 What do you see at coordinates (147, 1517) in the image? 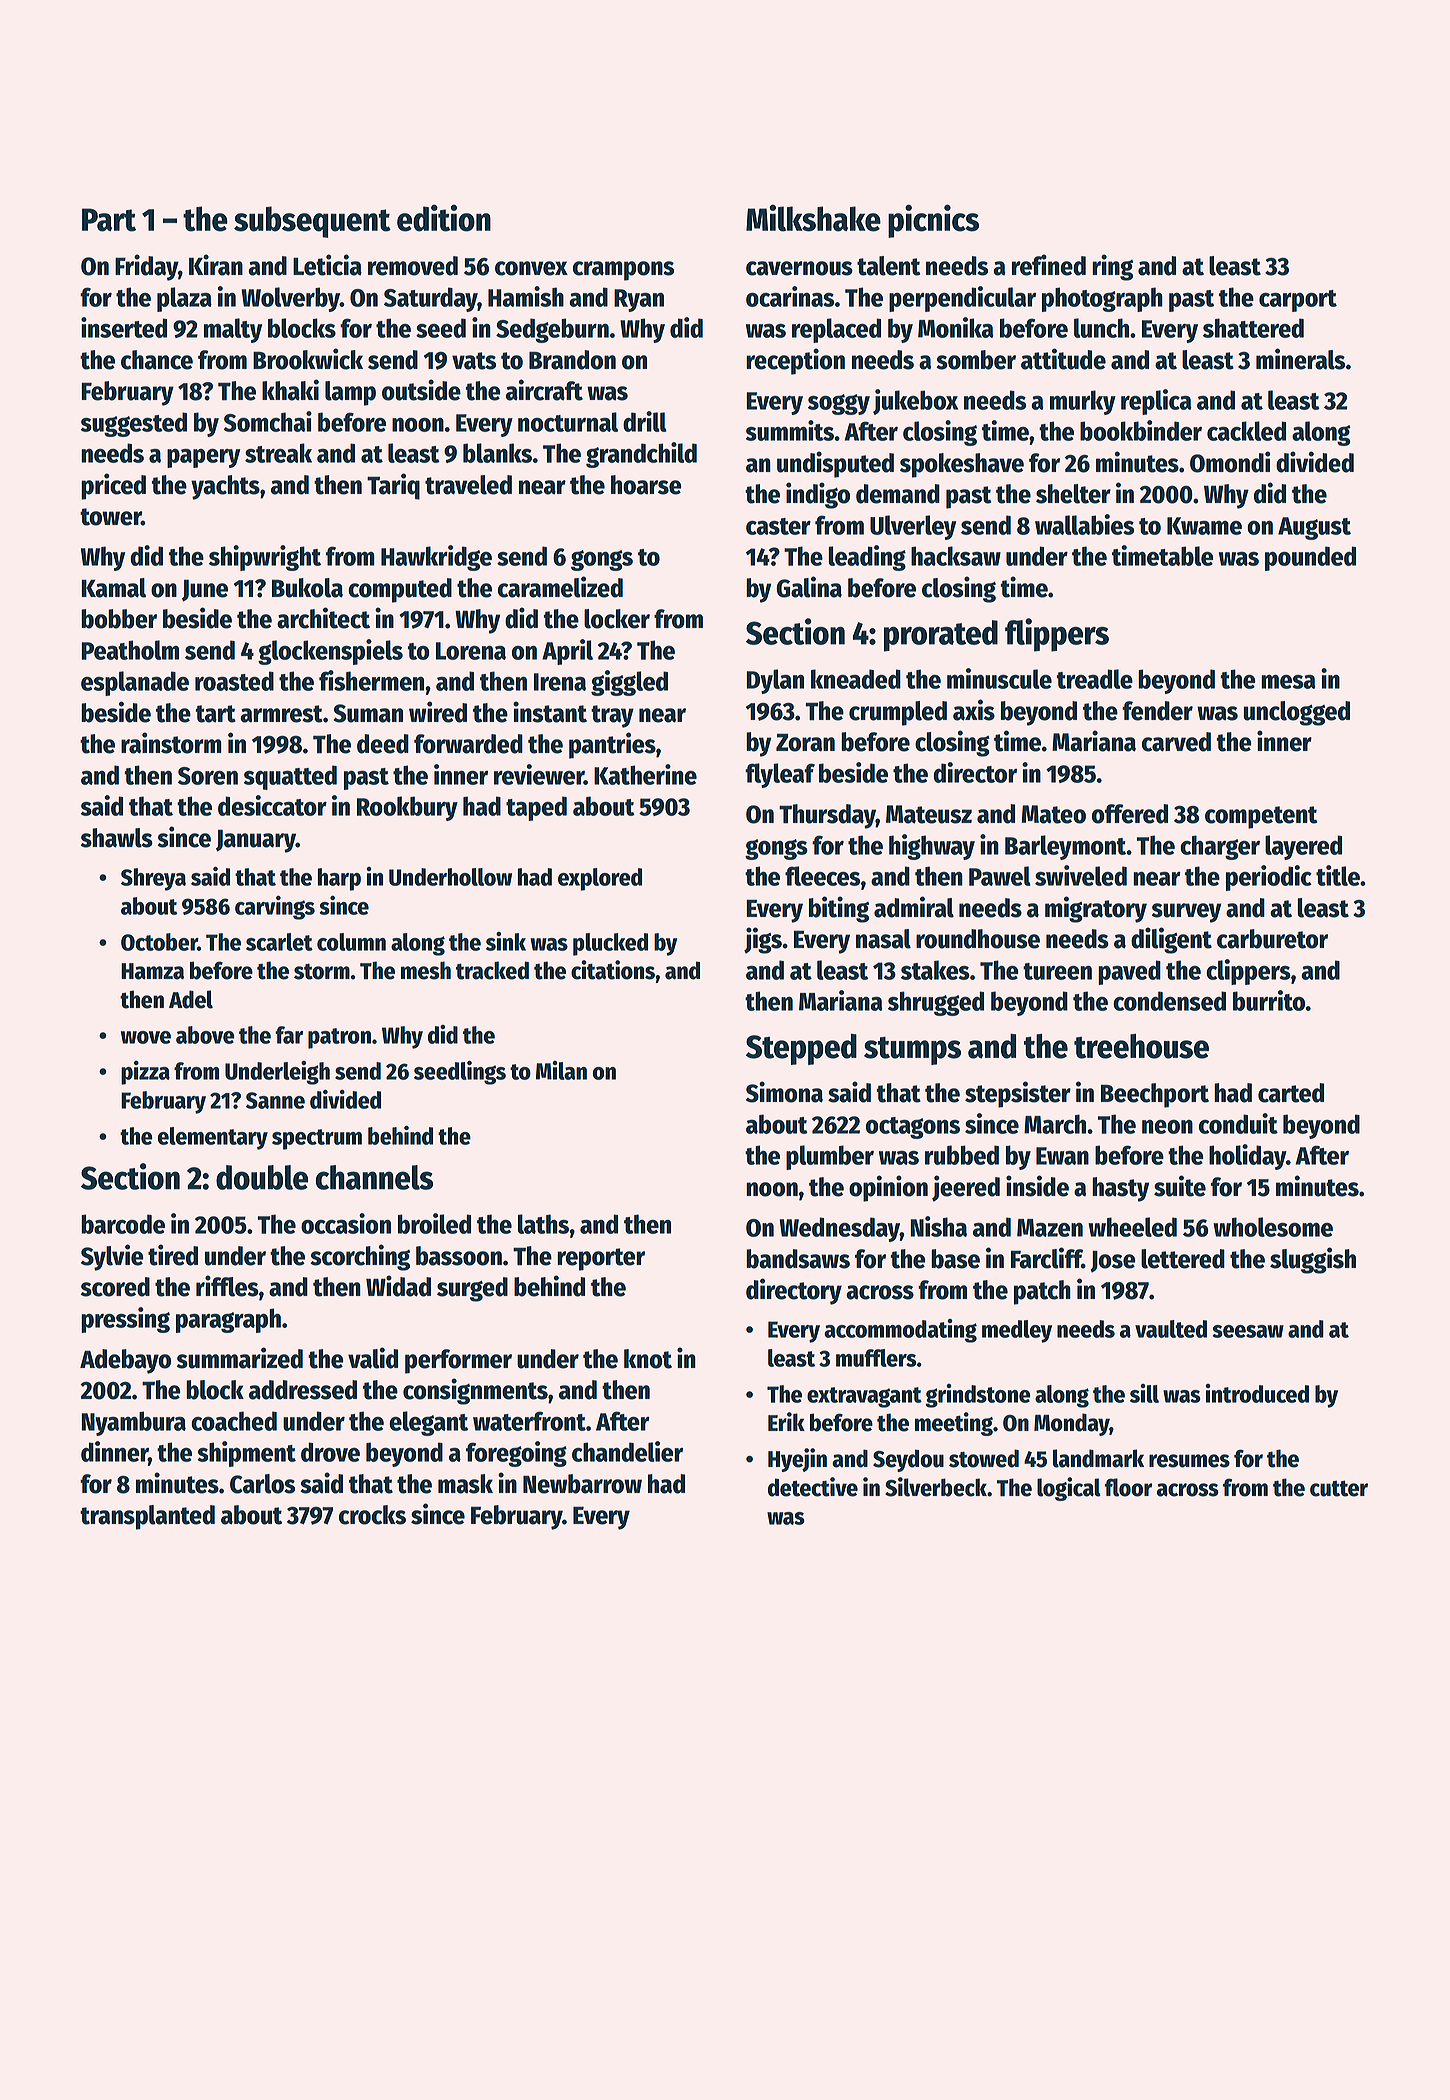
I see `transplanted` at bounding box center [147, 1517].
